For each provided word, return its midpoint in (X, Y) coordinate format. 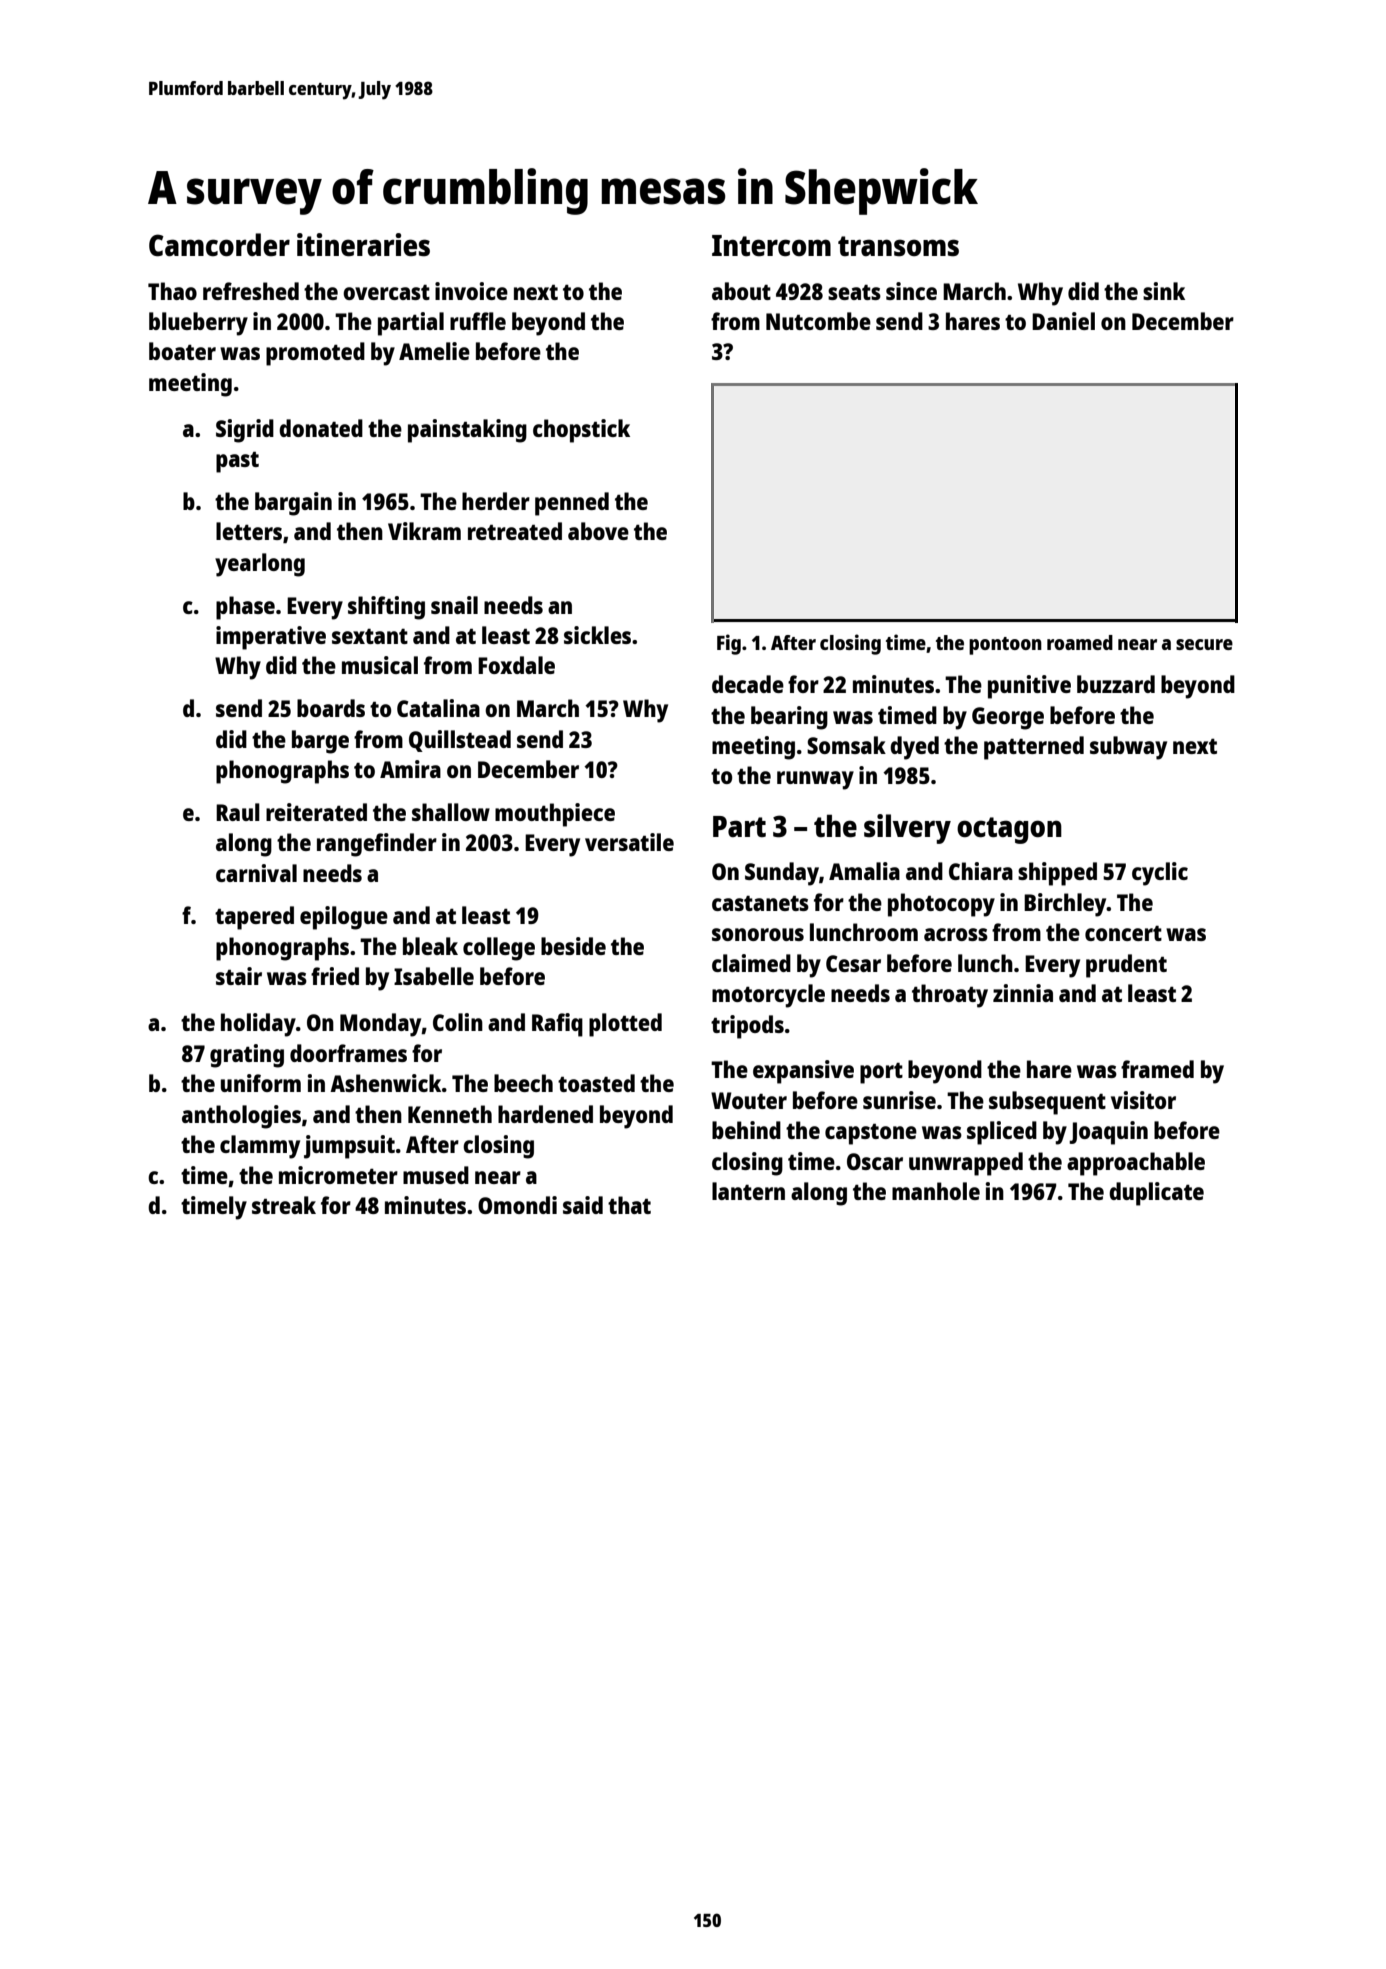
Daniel (1063, 321)
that (629, 1205)
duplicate (1156, 1194)
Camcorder (219, 244)
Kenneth (450, 1114)
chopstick (581, 431)
